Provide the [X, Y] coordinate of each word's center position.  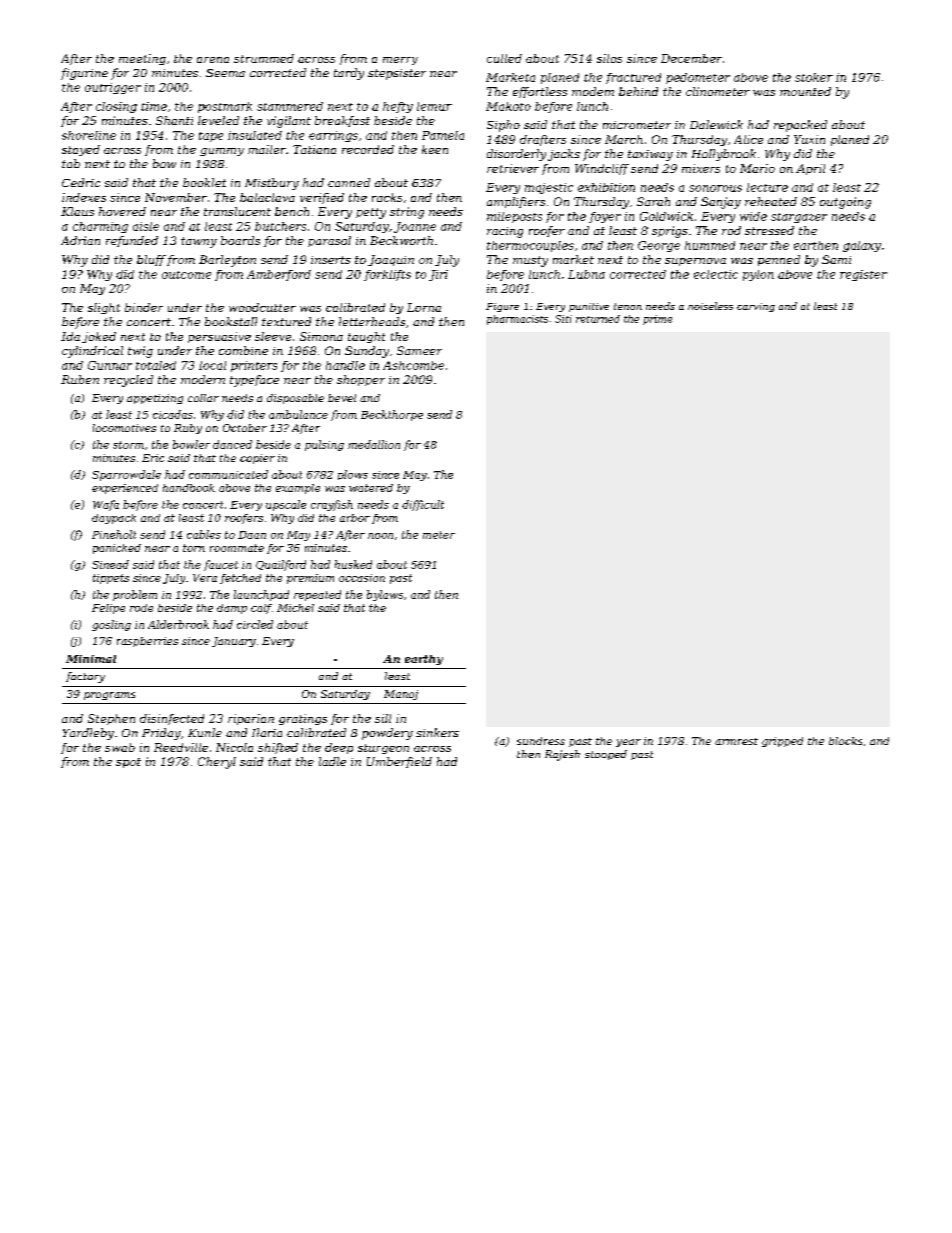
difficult [423, 505]
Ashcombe [413, 365]
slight [104, 308]
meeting [142, 59]
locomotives [124, 428]
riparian [251, 719]
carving [756, 307]
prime [657, 320]
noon [380, 536]
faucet [221, 565]
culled [504, 58]
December [691, 58]
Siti [563, 319]
